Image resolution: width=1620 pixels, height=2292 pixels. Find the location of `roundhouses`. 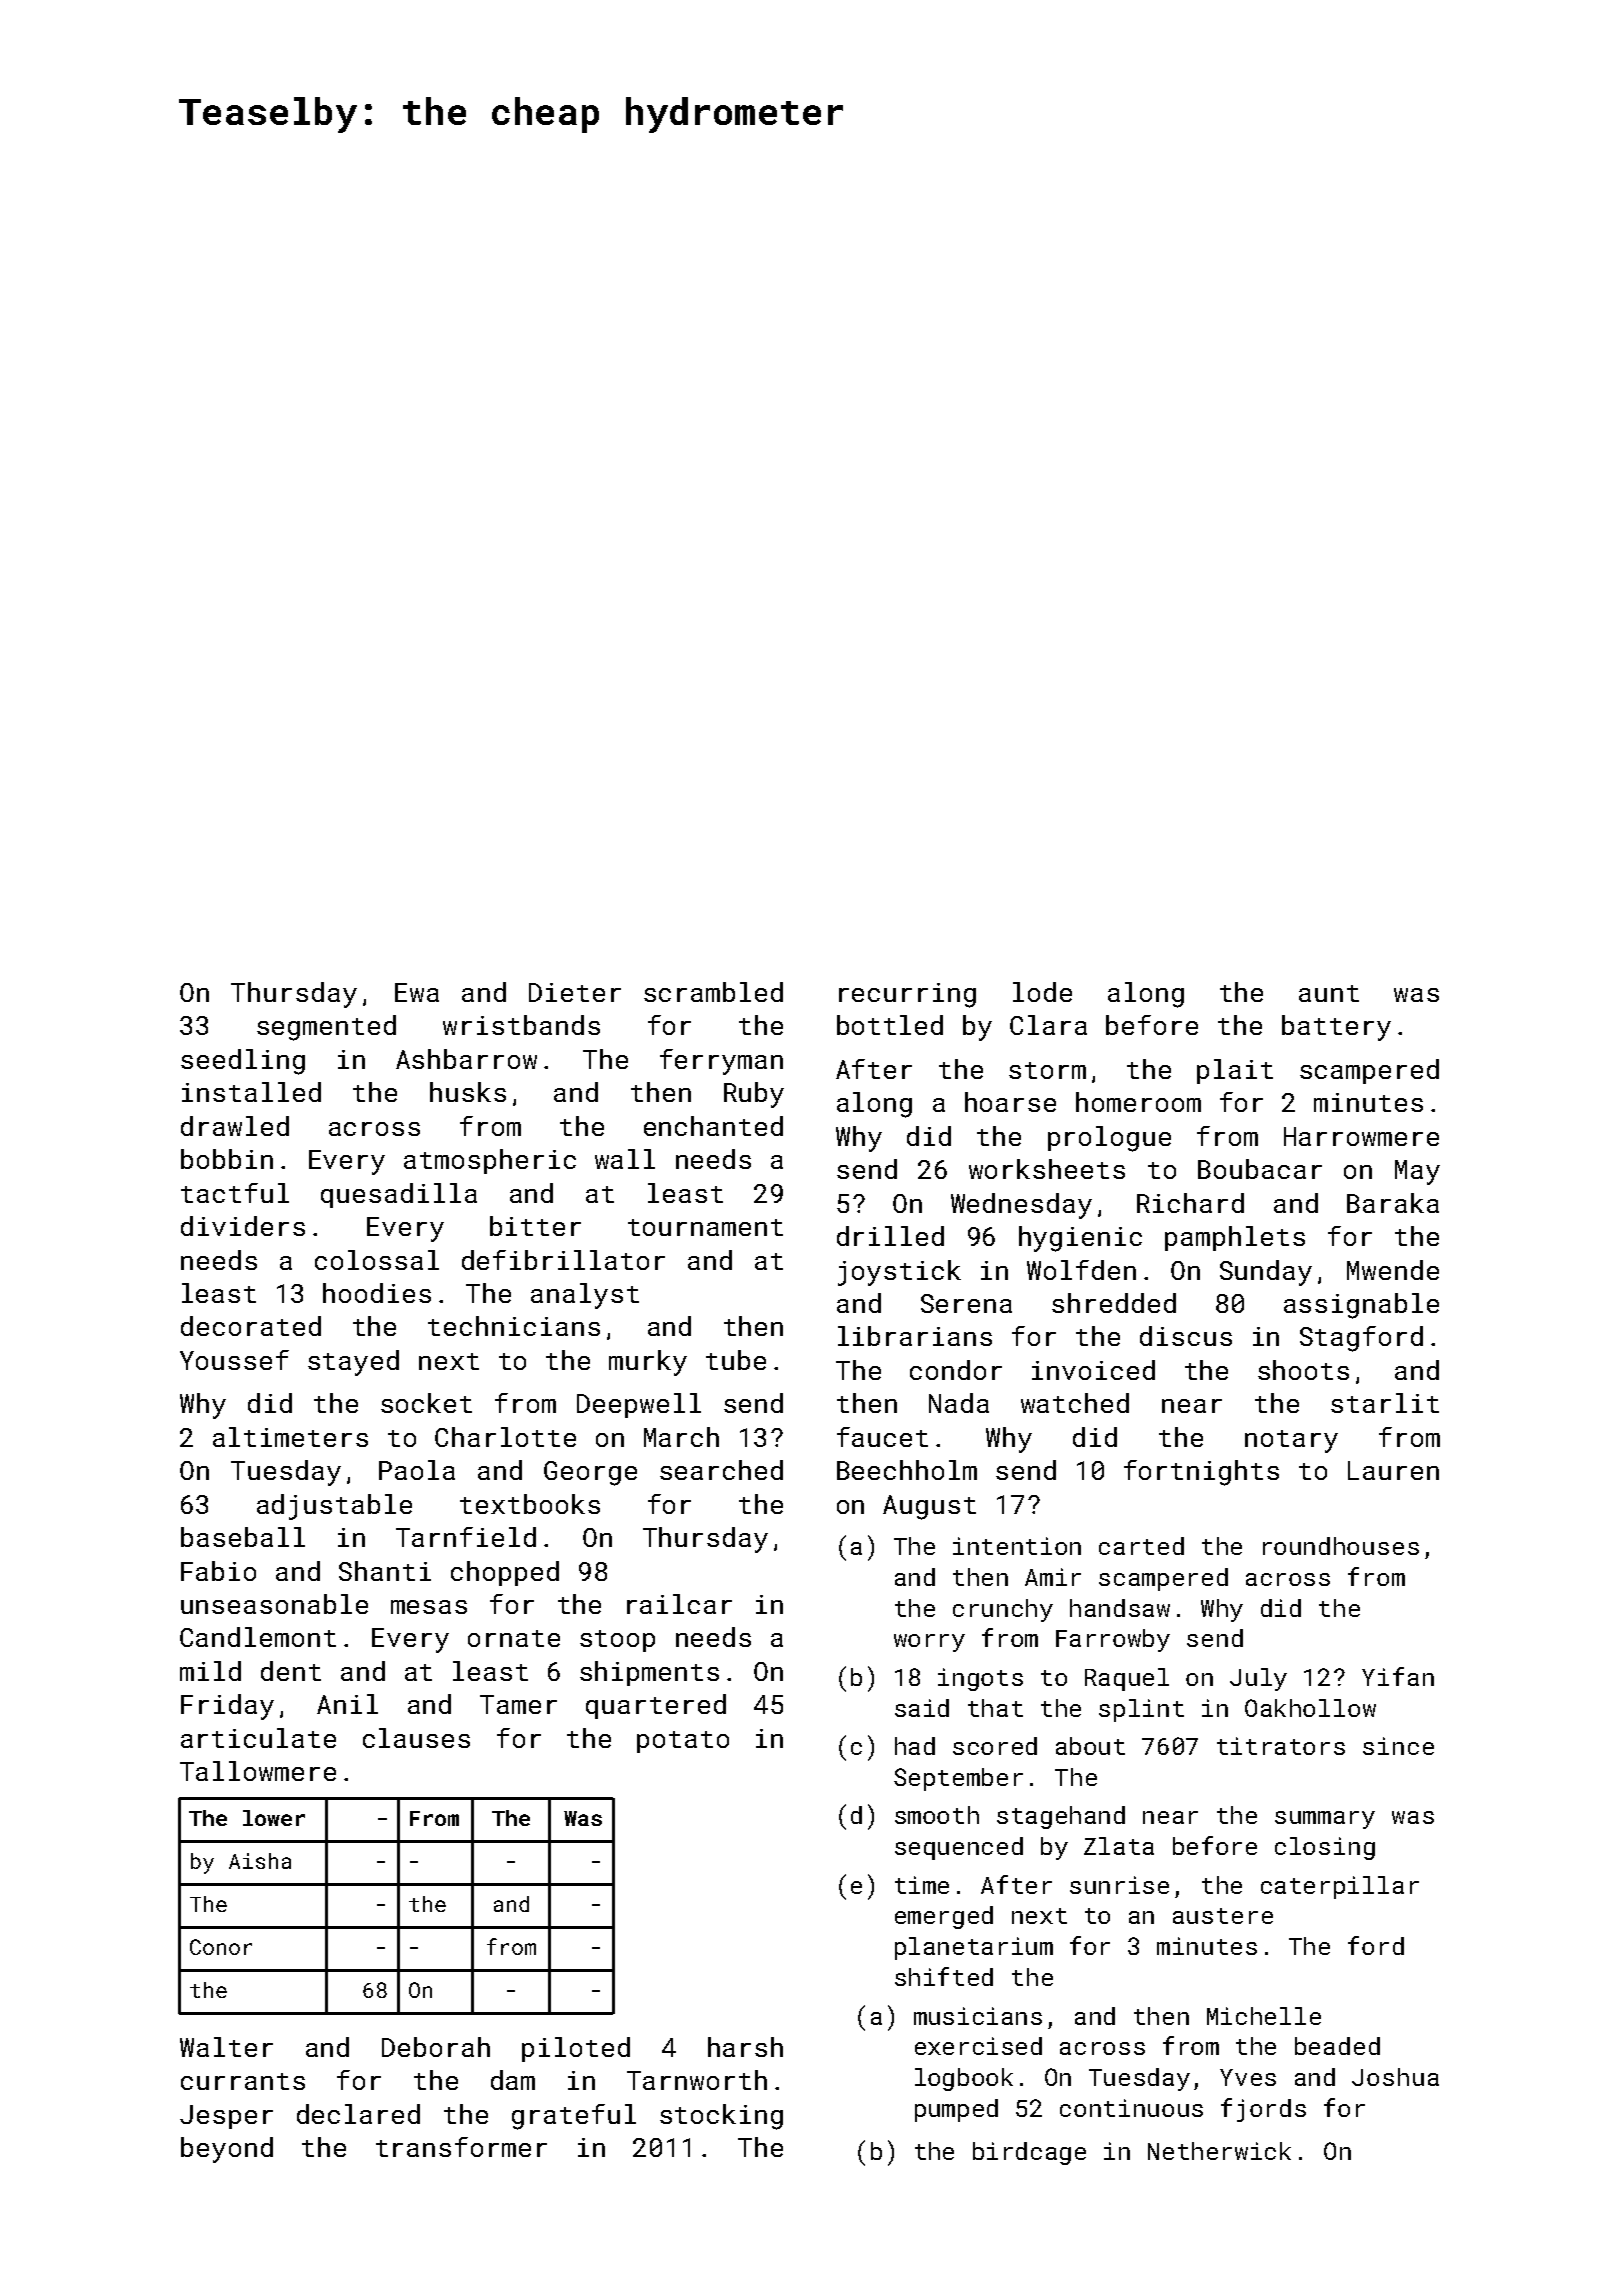

roundhouses is located at coordinates (1341, 1546).
